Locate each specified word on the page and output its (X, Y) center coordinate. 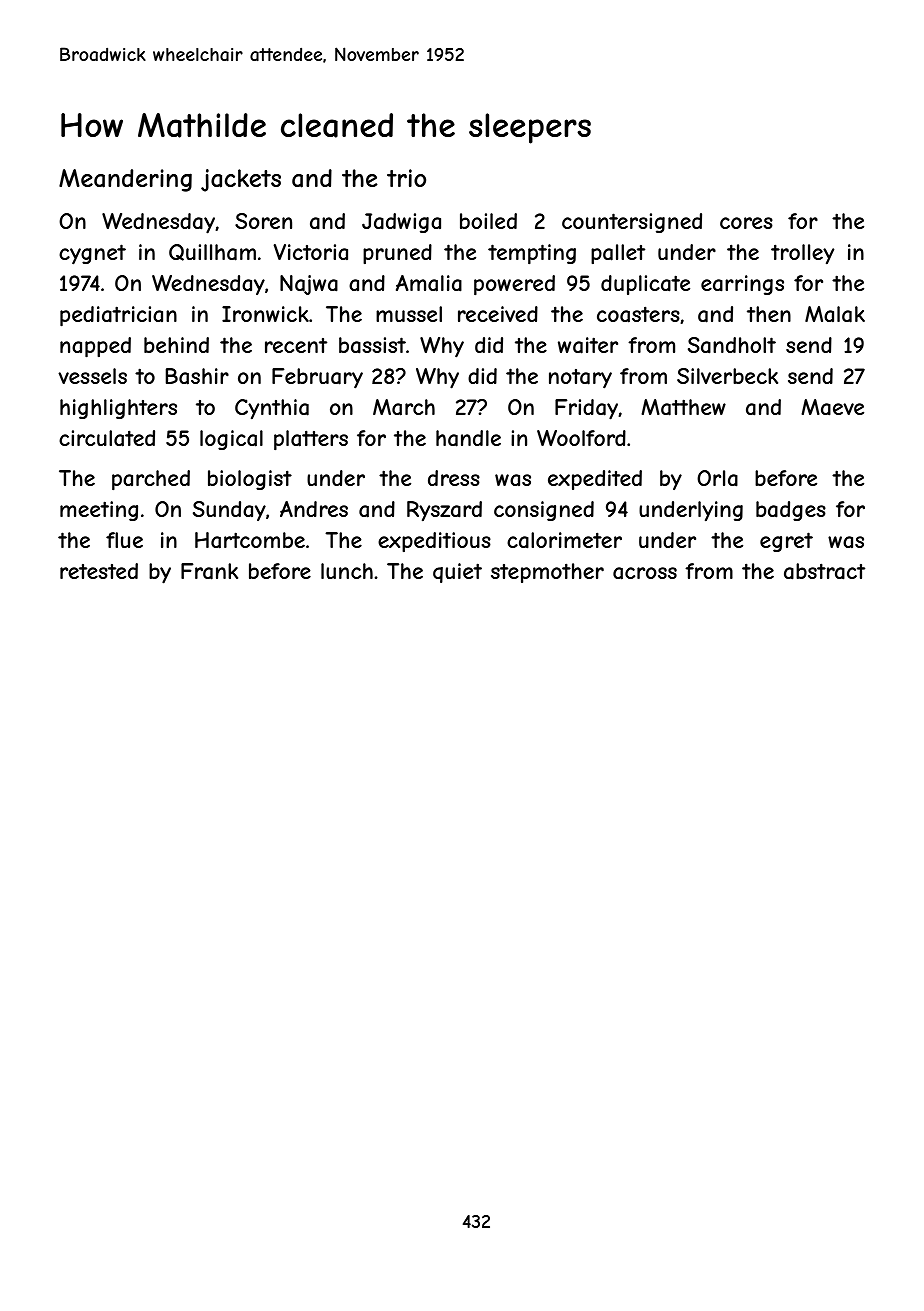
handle (468, 438)
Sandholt (732, 345)
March (404, 407)
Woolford (581, 438)
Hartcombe (250, 540)
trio (406, 178)
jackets (241, 180)
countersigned (632, 223)
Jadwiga (401, 223)
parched (151, 480)
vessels (92, 376)
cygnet (92, 254)
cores (746, 223)
